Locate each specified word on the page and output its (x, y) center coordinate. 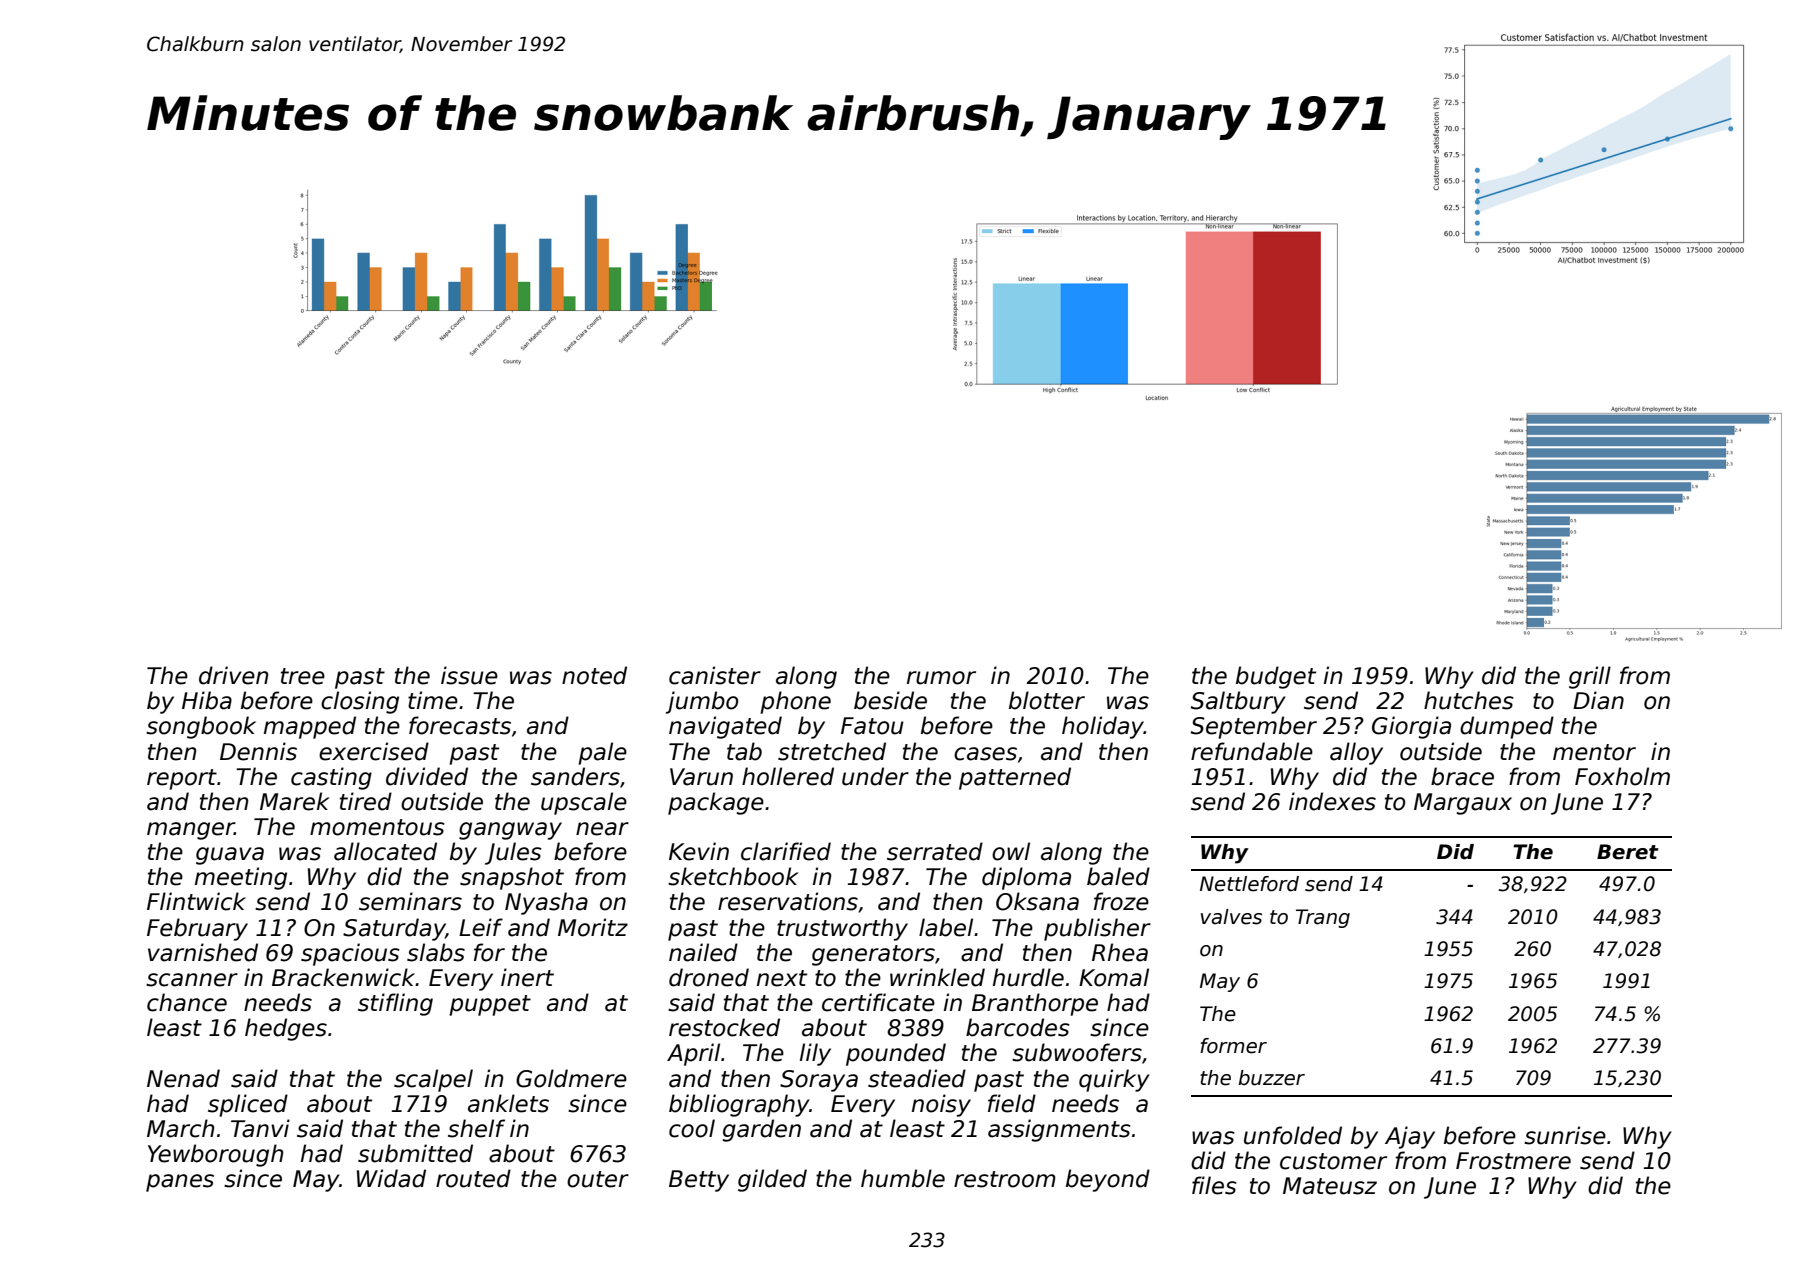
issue (469, 675)
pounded (896, 1054)
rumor (941, 678)
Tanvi (260, 1128)
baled (1118, 876)
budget (1276, 677)
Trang (1323, 918)
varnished (203, 952)
